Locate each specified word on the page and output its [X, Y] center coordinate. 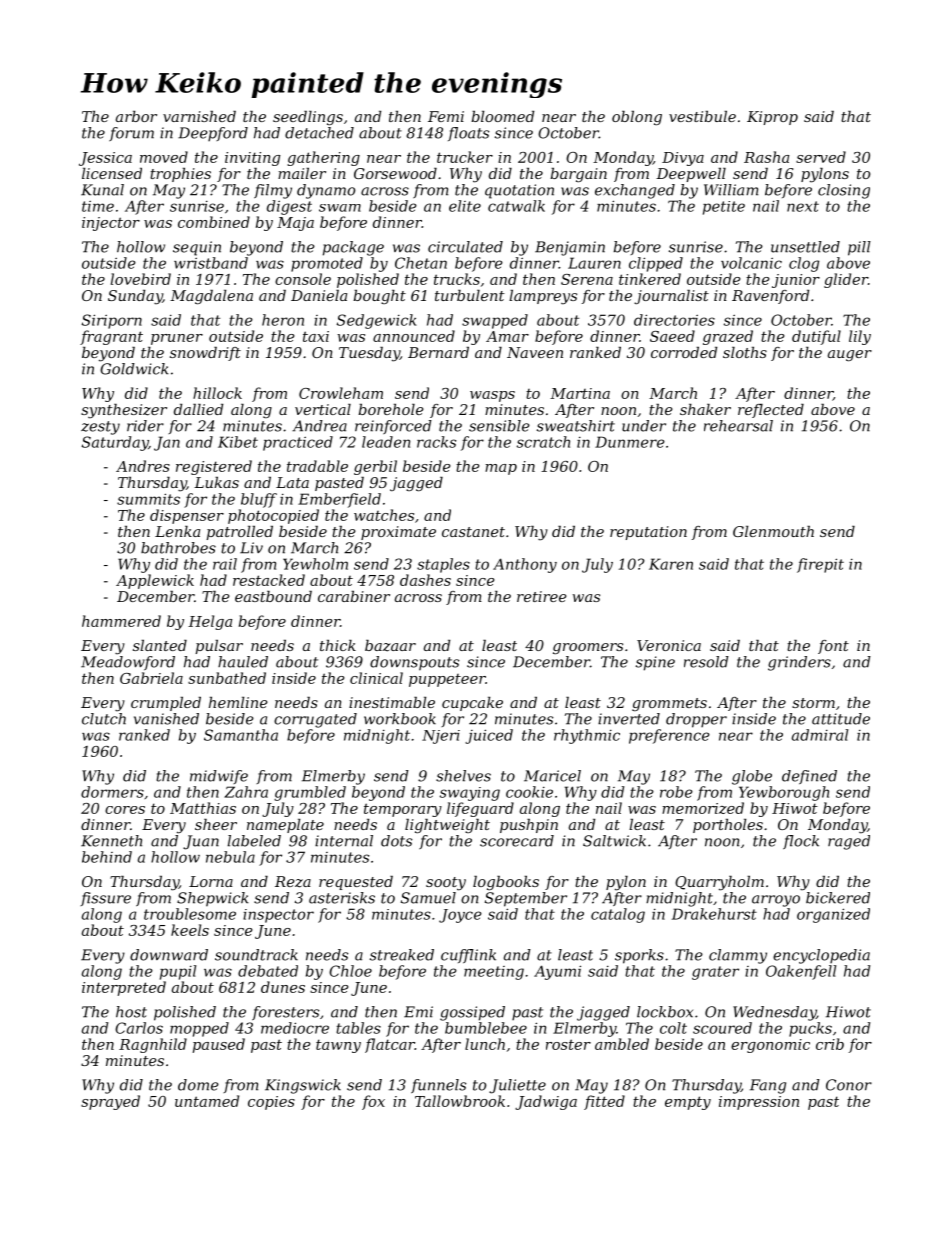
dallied [198, 409]
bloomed [502, 116]
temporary [403, 810]
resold [706, 662]
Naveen [535, 352]
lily [860, 337]
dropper [696, 720]
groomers [588, 649]
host [131, 1012]
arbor [136, 116]
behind [107, 857]
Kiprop [772, 118]
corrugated [315, 720]
